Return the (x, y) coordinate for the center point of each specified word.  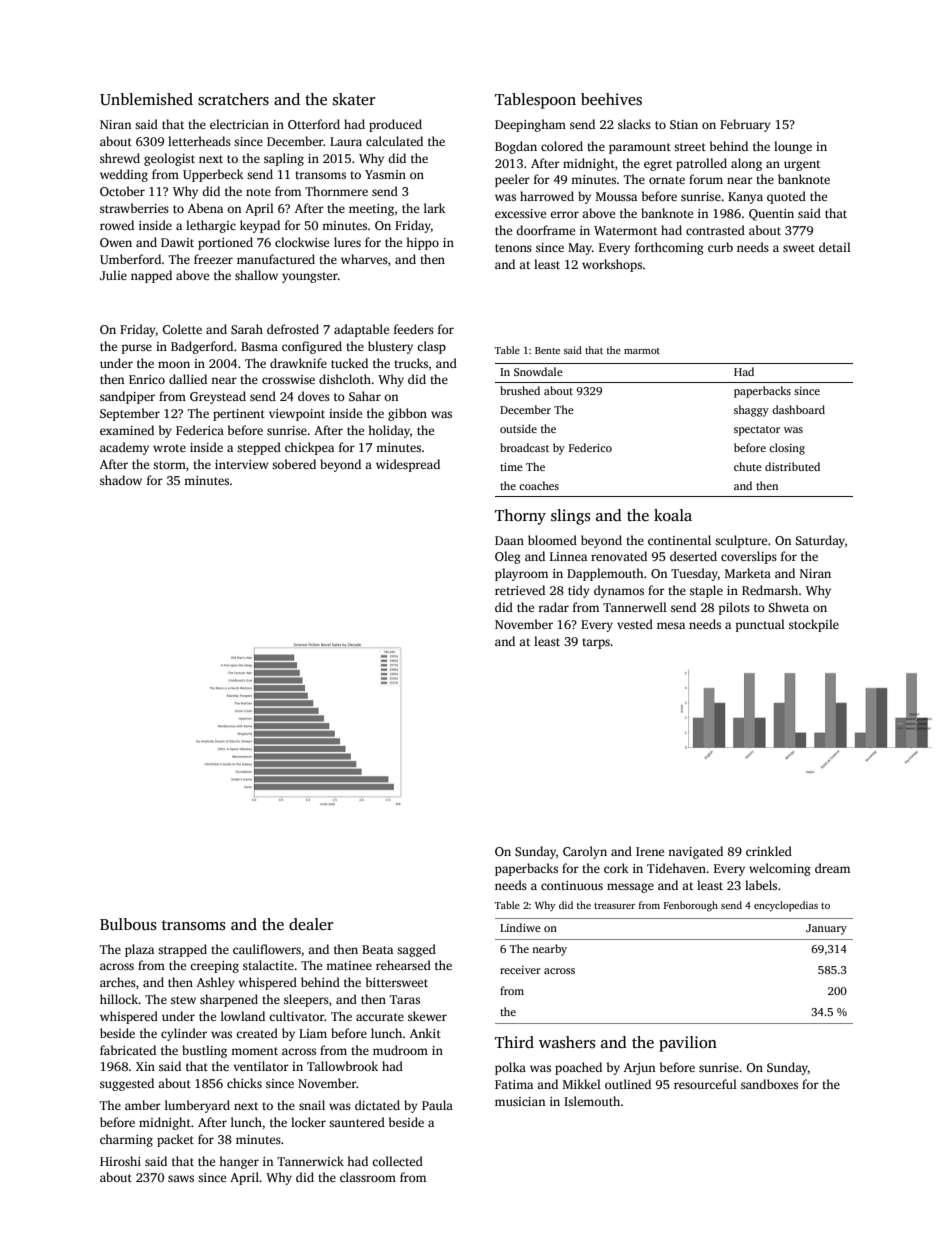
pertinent (239, 415)
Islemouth (592, 1101)
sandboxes (769, 1084)
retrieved (520, 590)
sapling (284, 159)
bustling (204, 1051)
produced (395, 125)
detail (835, 247)
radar (554, 607)
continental (679, 540)
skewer (427, 1016)
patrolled (701, 164)
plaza (139, 950)
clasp (431, 347)
